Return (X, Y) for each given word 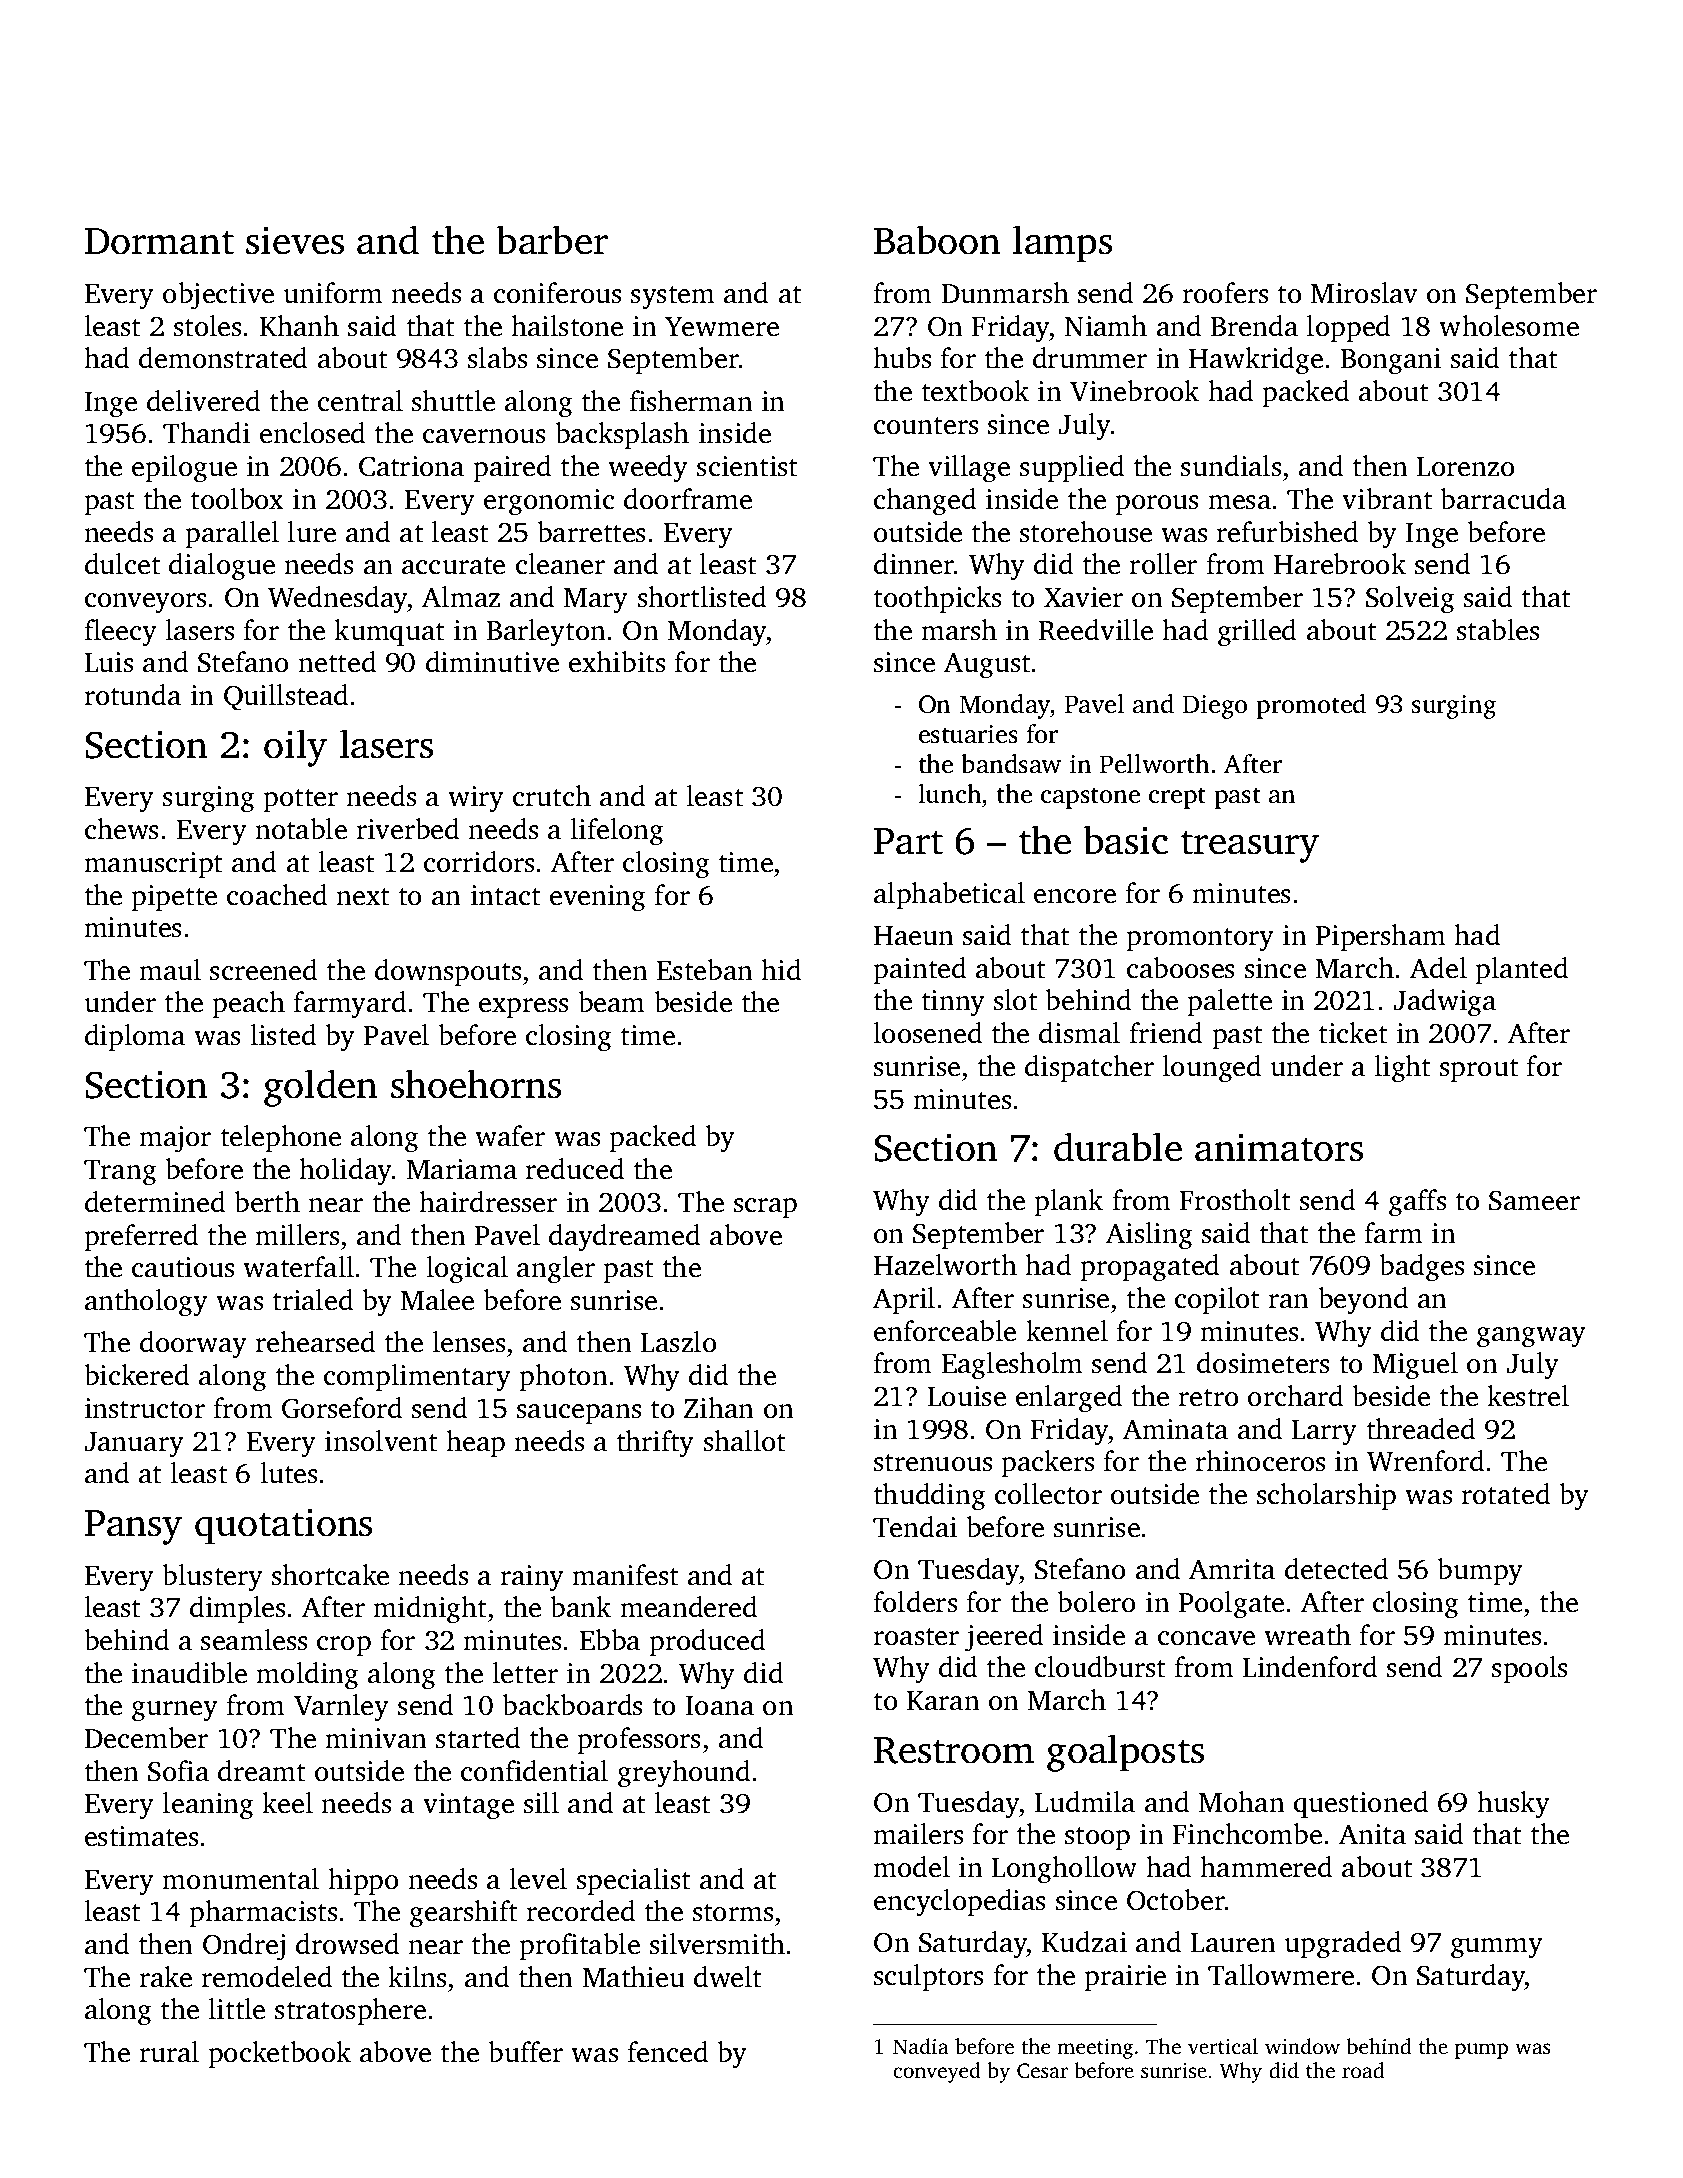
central (360, 401)
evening (598, 898)
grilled (1257, 633)
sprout (1479, 1070)
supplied (1072, 468)
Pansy (133, 1527)
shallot (744, 1441)
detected (1336, 1569)
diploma (135, 1037)
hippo (363, 1881)
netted (337, 662)
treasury (1250, 846)
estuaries (968, 734)
